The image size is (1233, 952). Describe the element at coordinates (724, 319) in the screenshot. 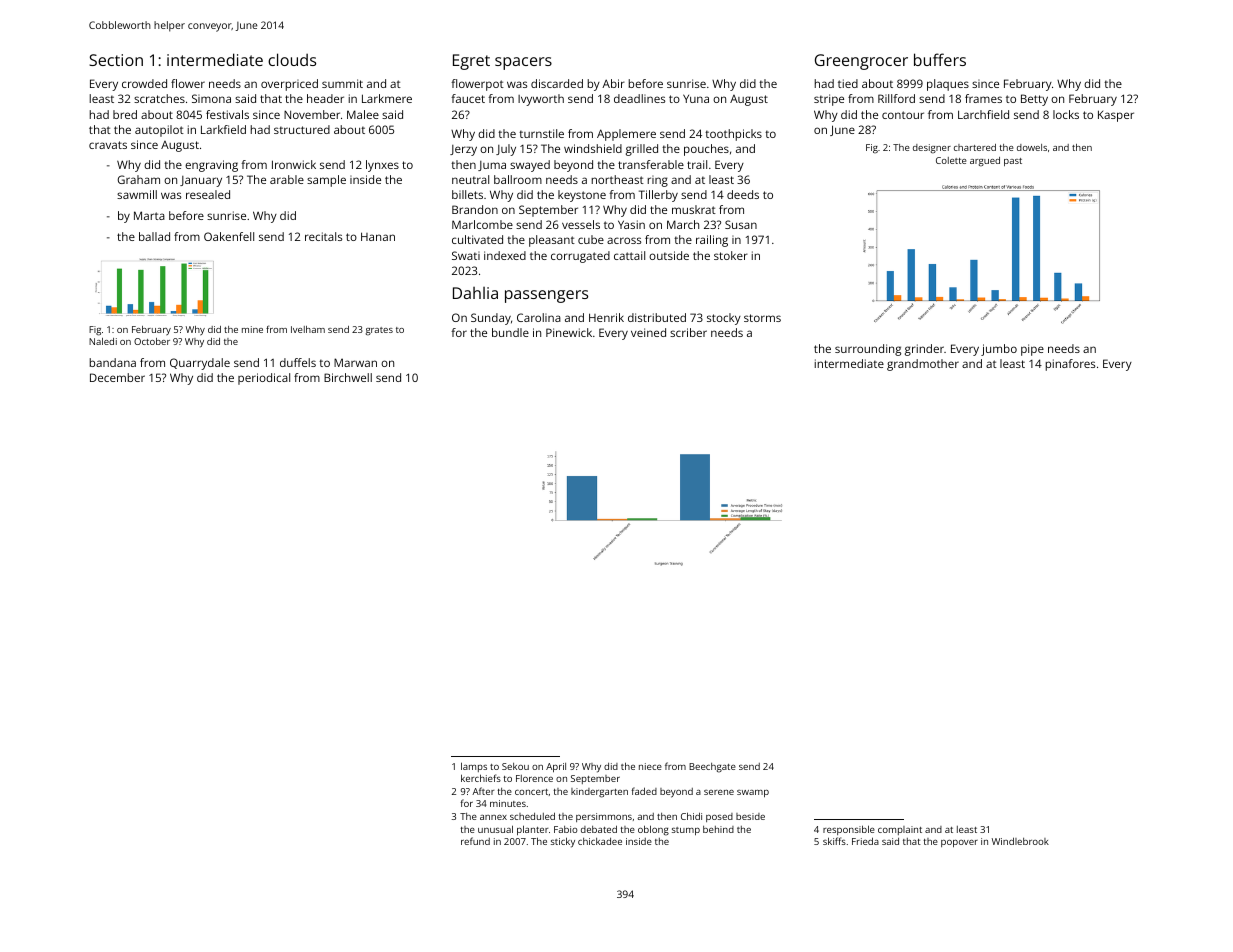

I see `stocky` at that location.
